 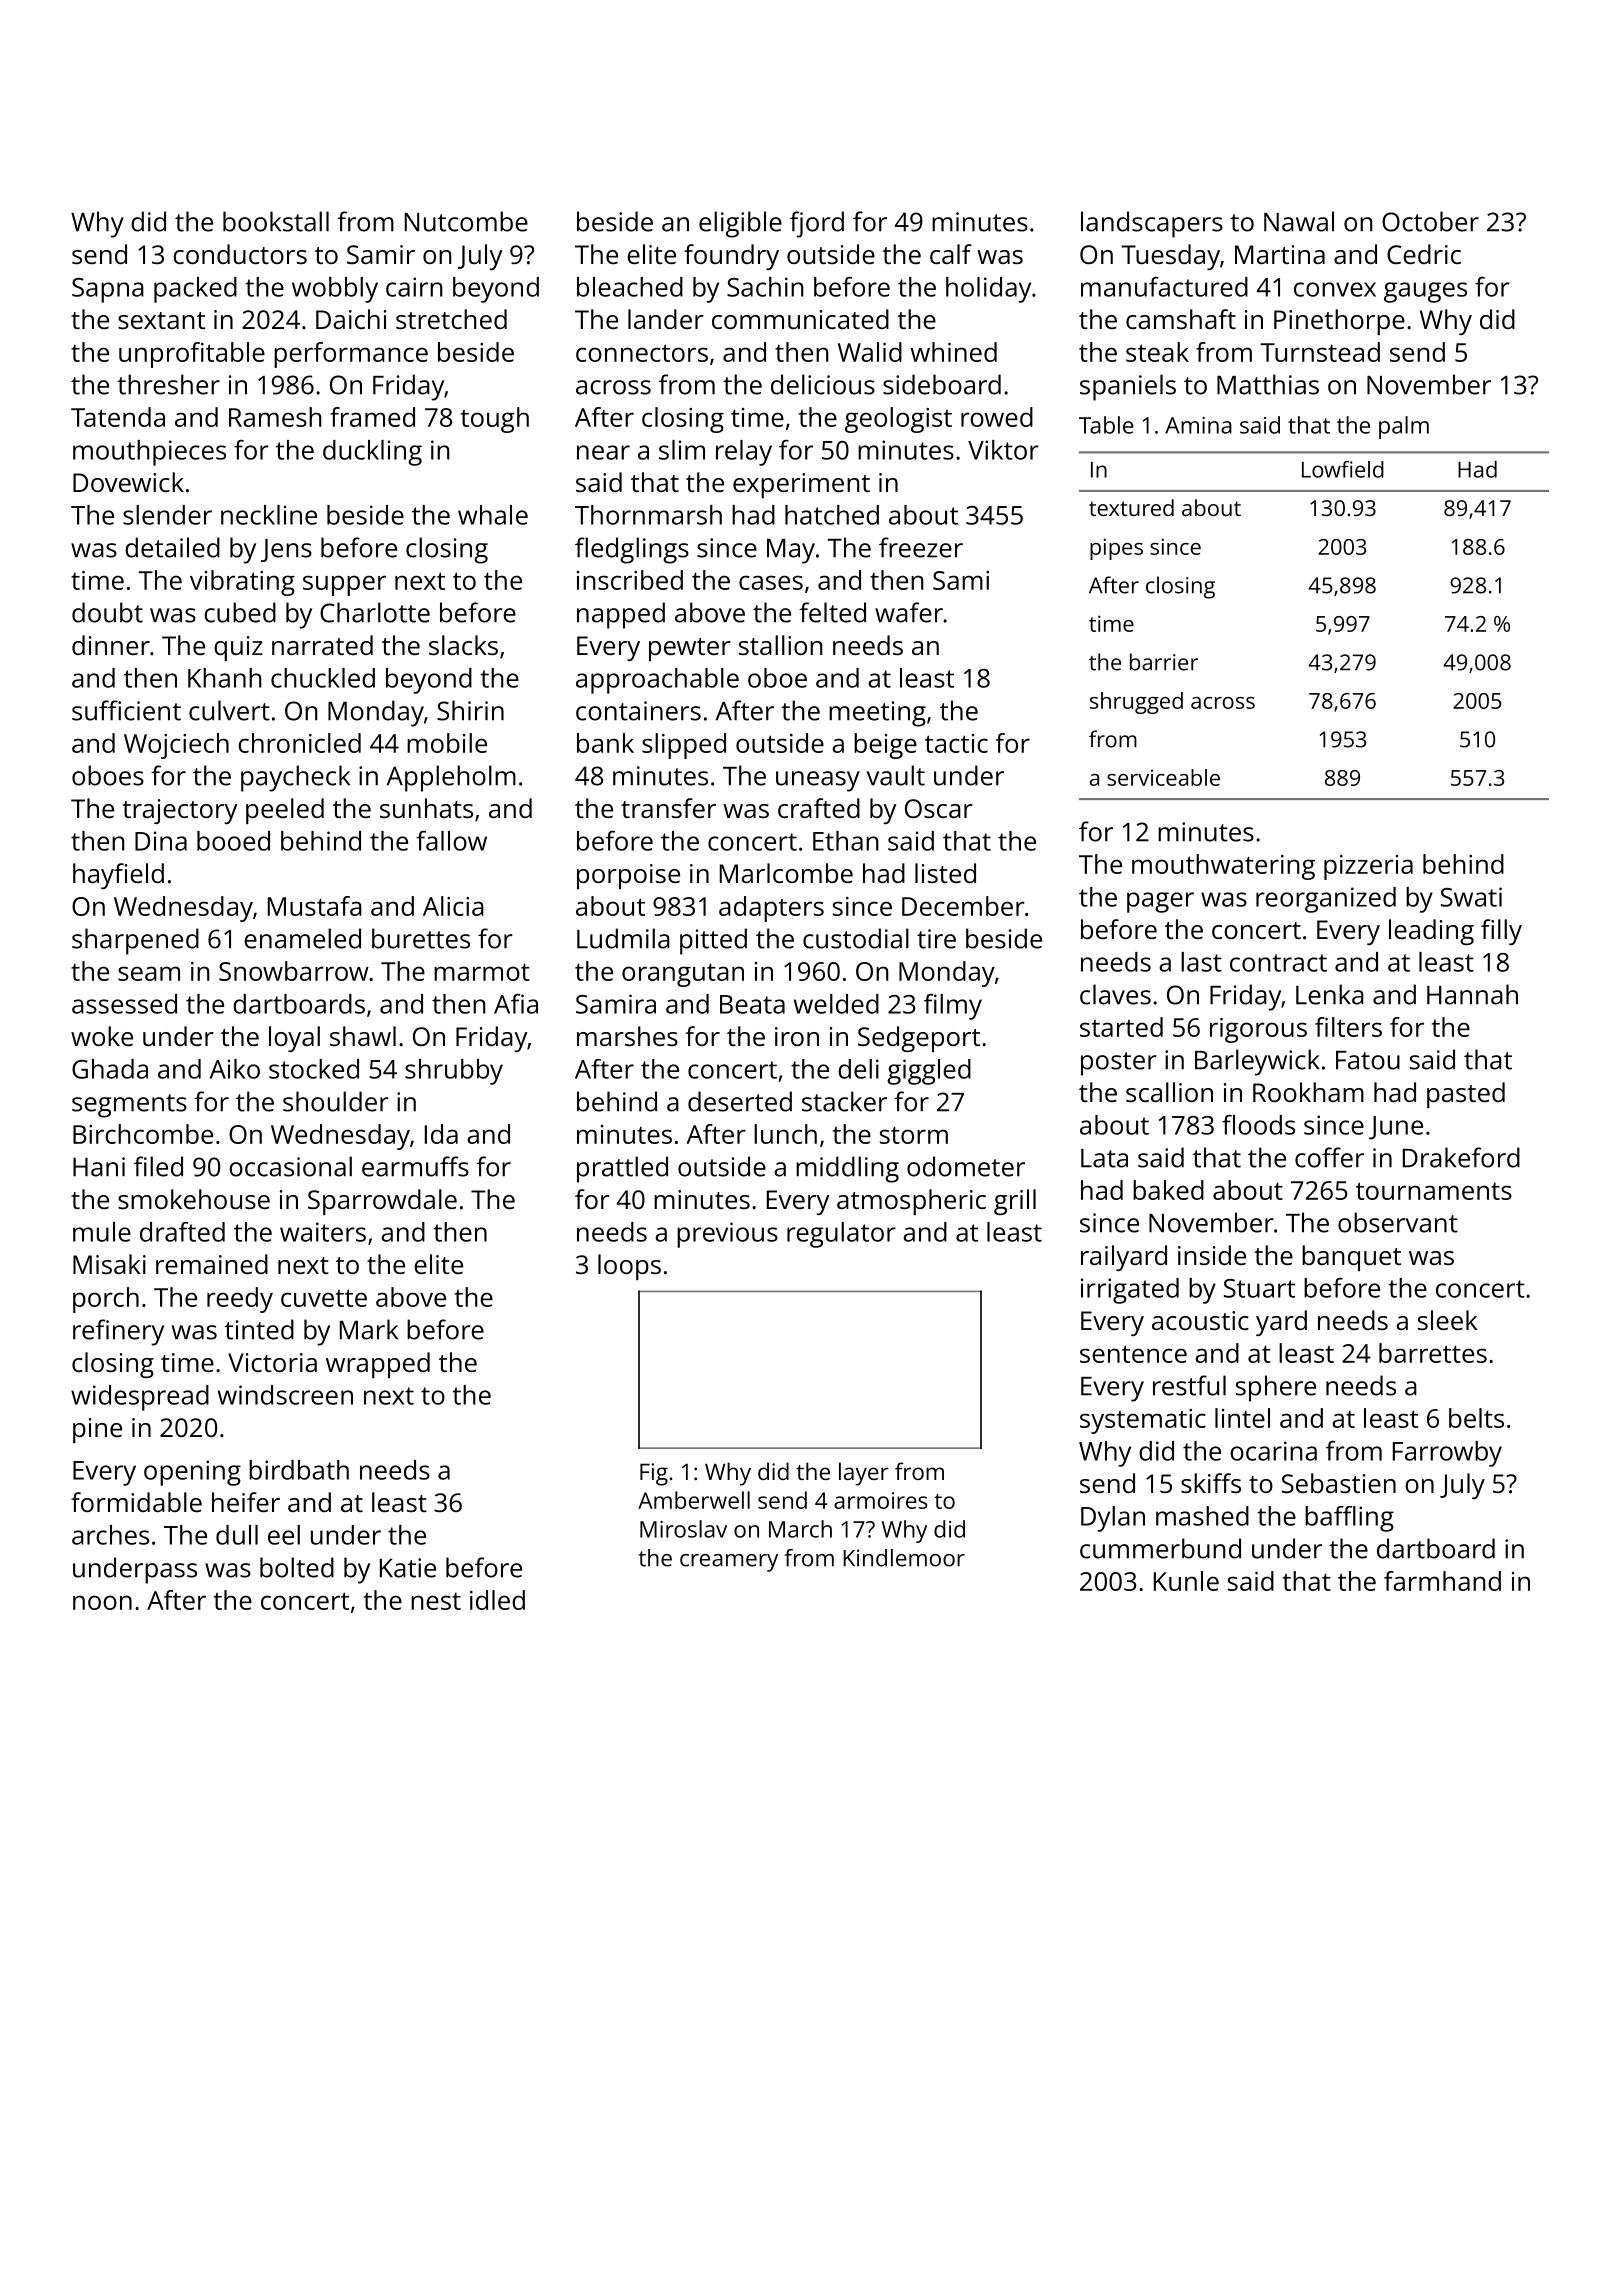 What do you see at coordinates (451, 778) in the screenshot?
I see `Appleholm` at bounding box center [451, 778].
